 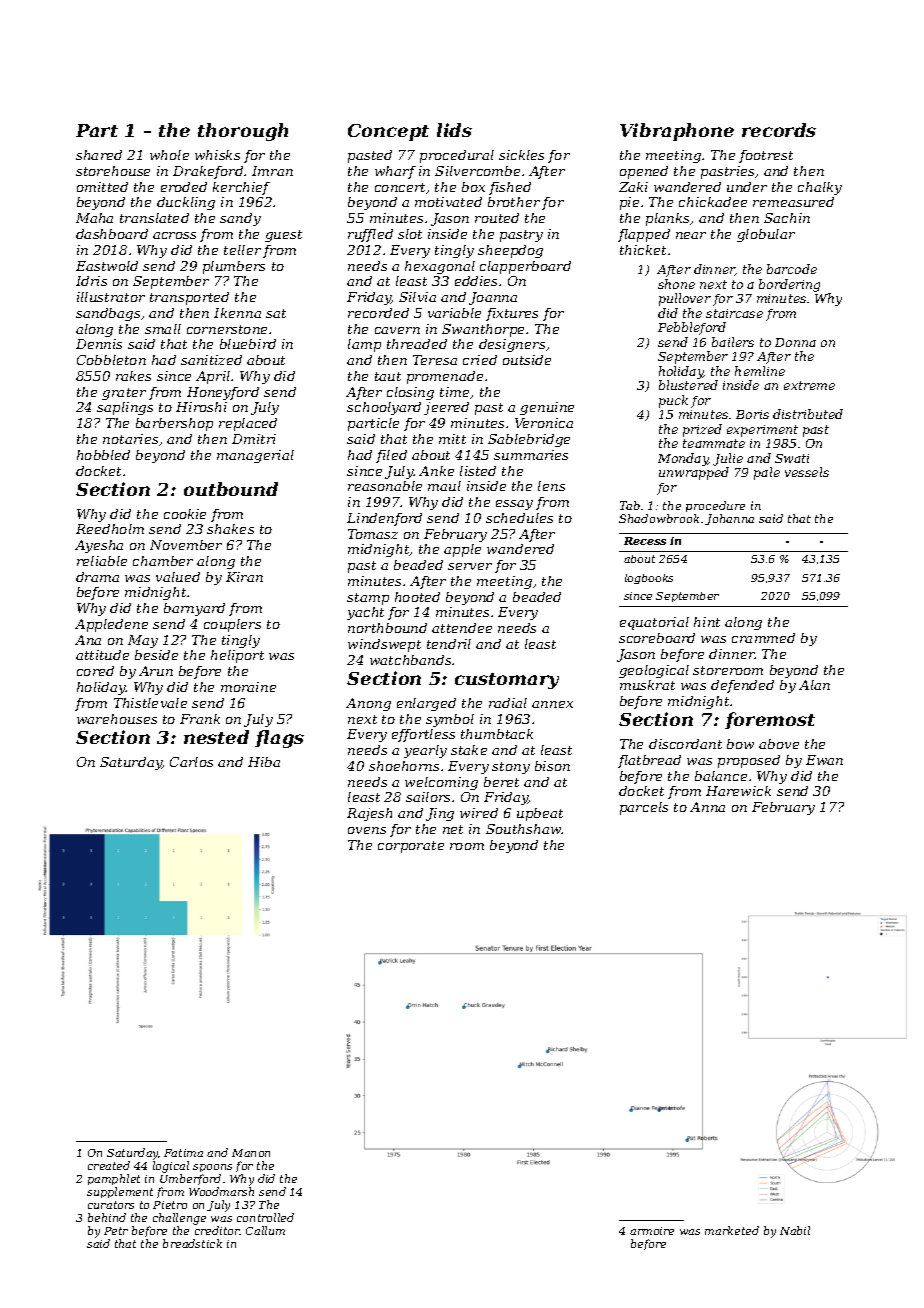 I want to click on watchbands, so click(x=410, y=660).
